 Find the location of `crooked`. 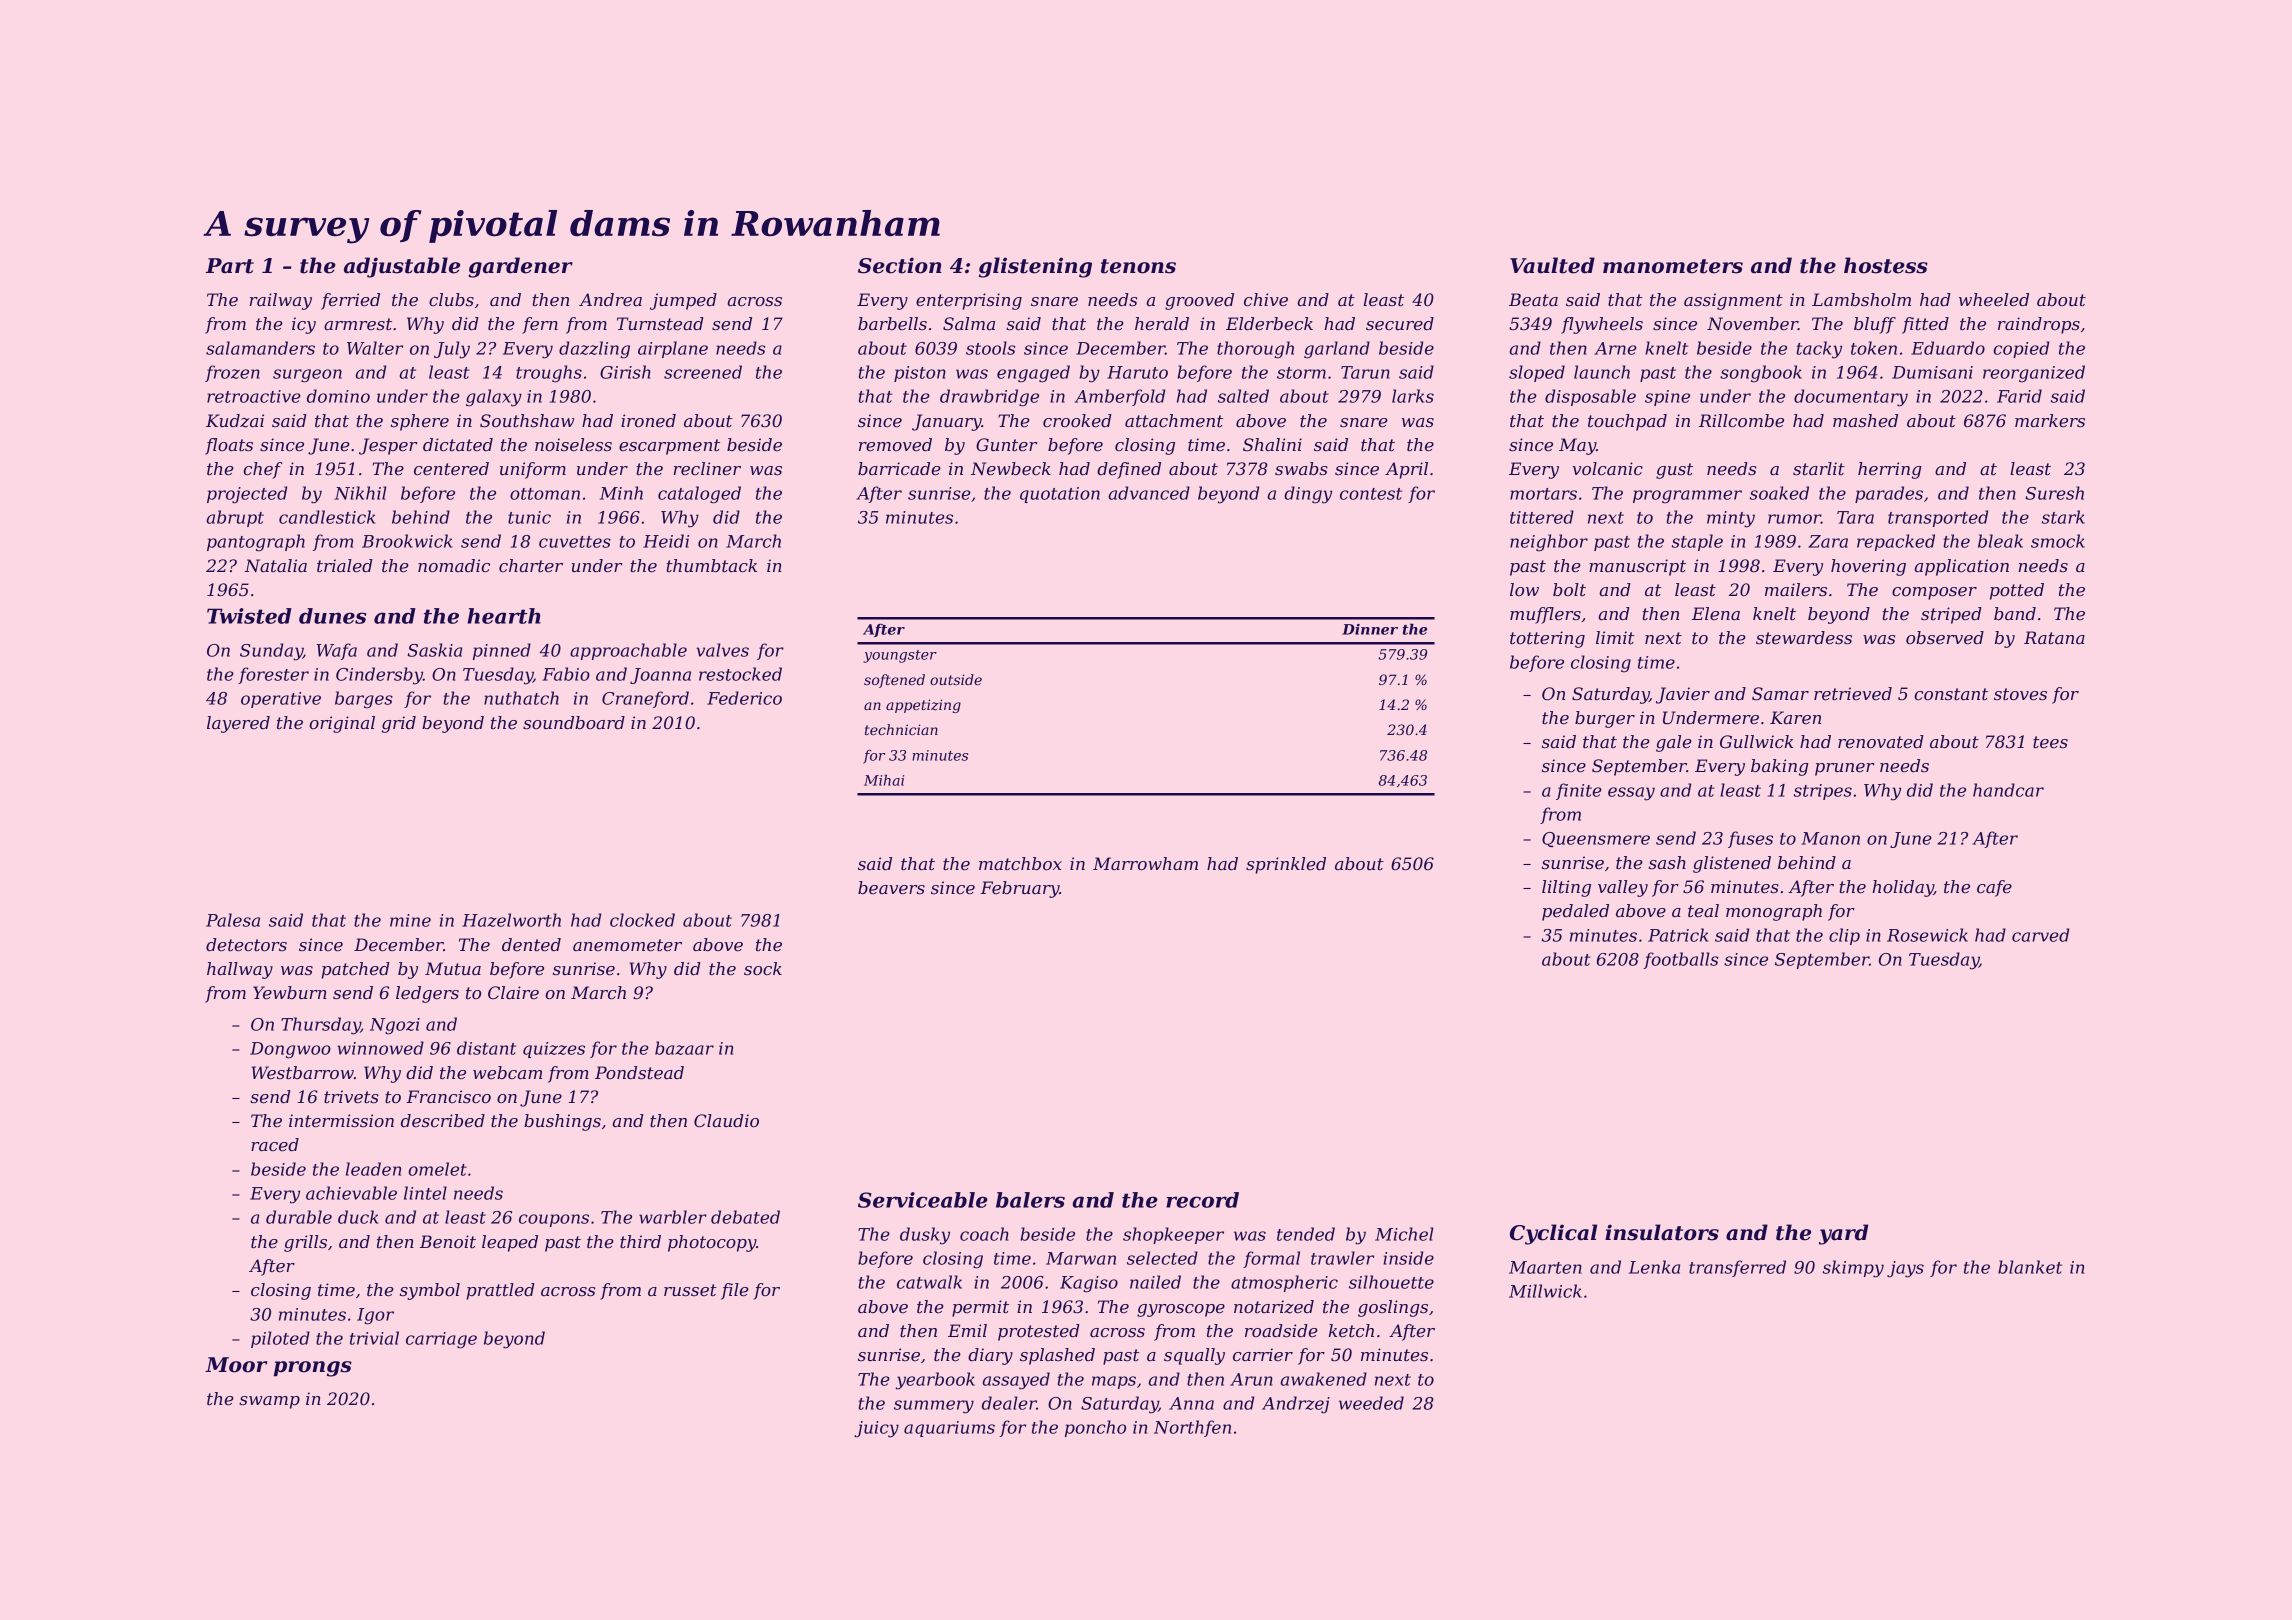

crooked is located at coordinates (1077, 420).
